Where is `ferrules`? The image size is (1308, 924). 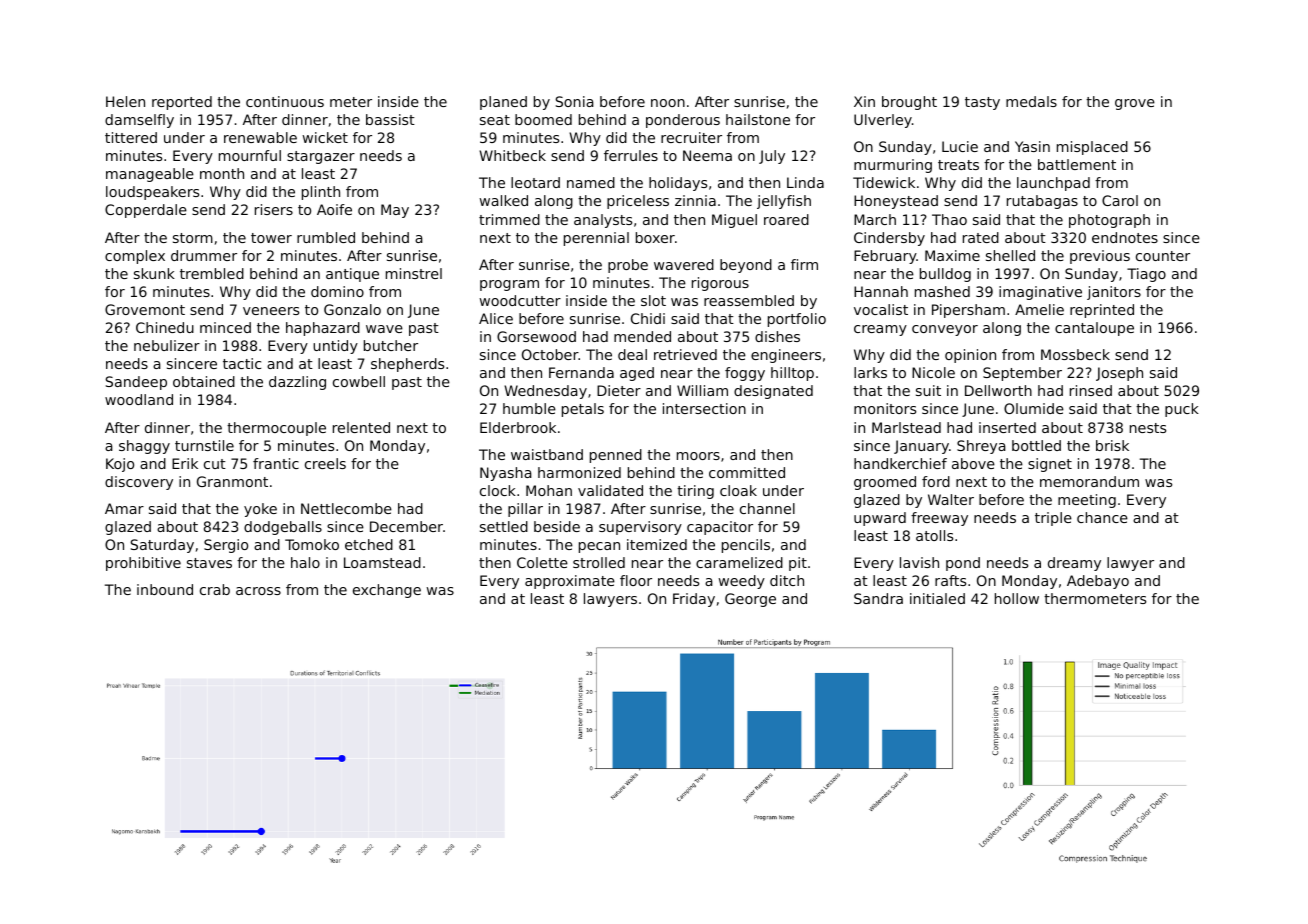 ferrules is located at coordinates (631, 155).
